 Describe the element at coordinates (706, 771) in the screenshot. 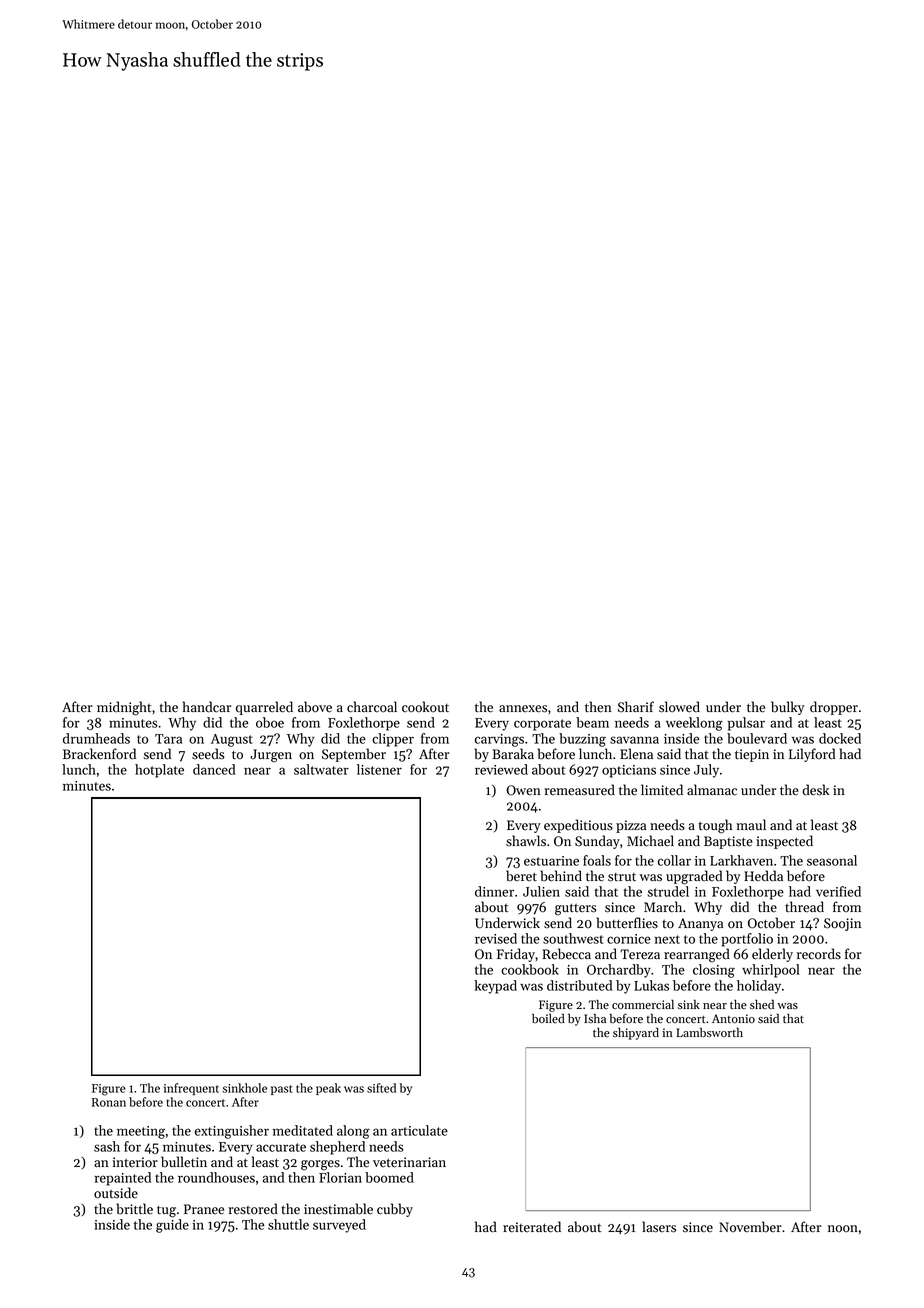

I see `July` at that location.
